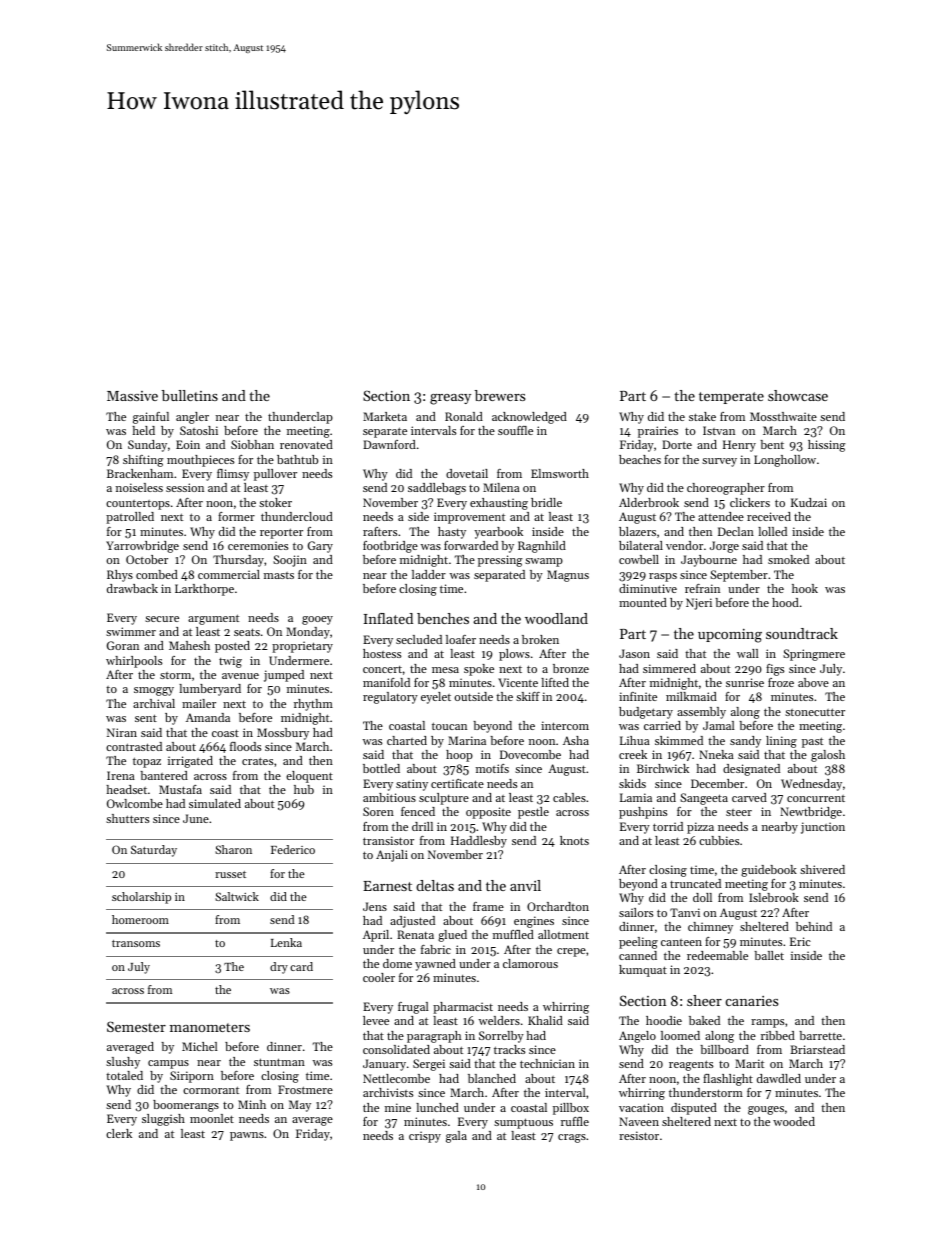 The width and height of the page is (952, 1233). I want to click on showcase, so click(798, 395).
